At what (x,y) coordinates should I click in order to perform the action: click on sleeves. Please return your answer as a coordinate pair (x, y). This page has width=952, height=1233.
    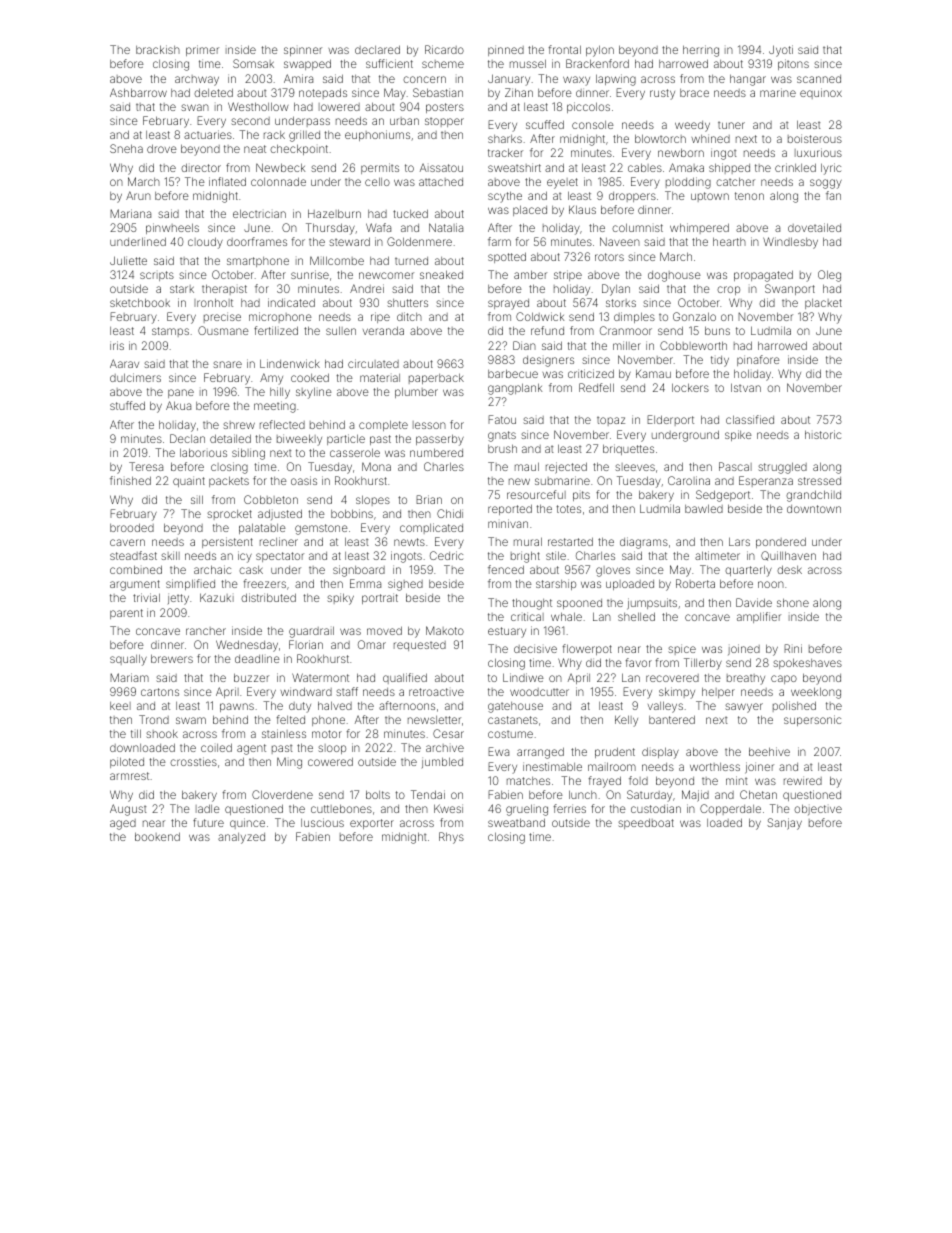
    Looking at the image, I should click on (635, 467).
